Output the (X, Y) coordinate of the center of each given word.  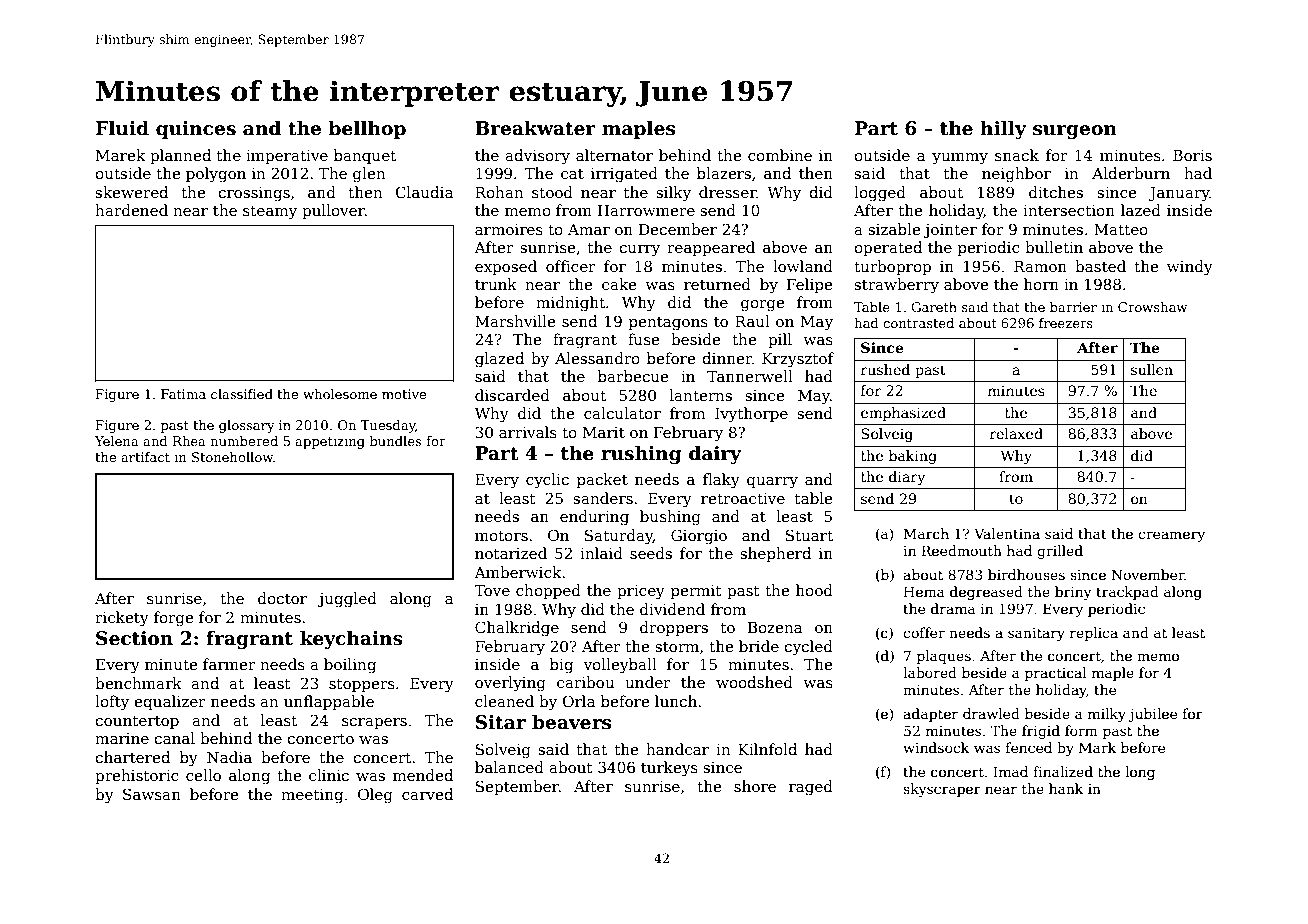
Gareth (934, 307)
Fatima (183, 394)
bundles (395, 441)
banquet (365, 156)
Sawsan (152, 794)
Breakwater (535, 128)
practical (1056, 674)
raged (811, 788)
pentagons (668, 324)
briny (1073, 593)
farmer (229, 664)
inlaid (601, 553)
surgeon (1075, 132)
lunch (676, 701)
